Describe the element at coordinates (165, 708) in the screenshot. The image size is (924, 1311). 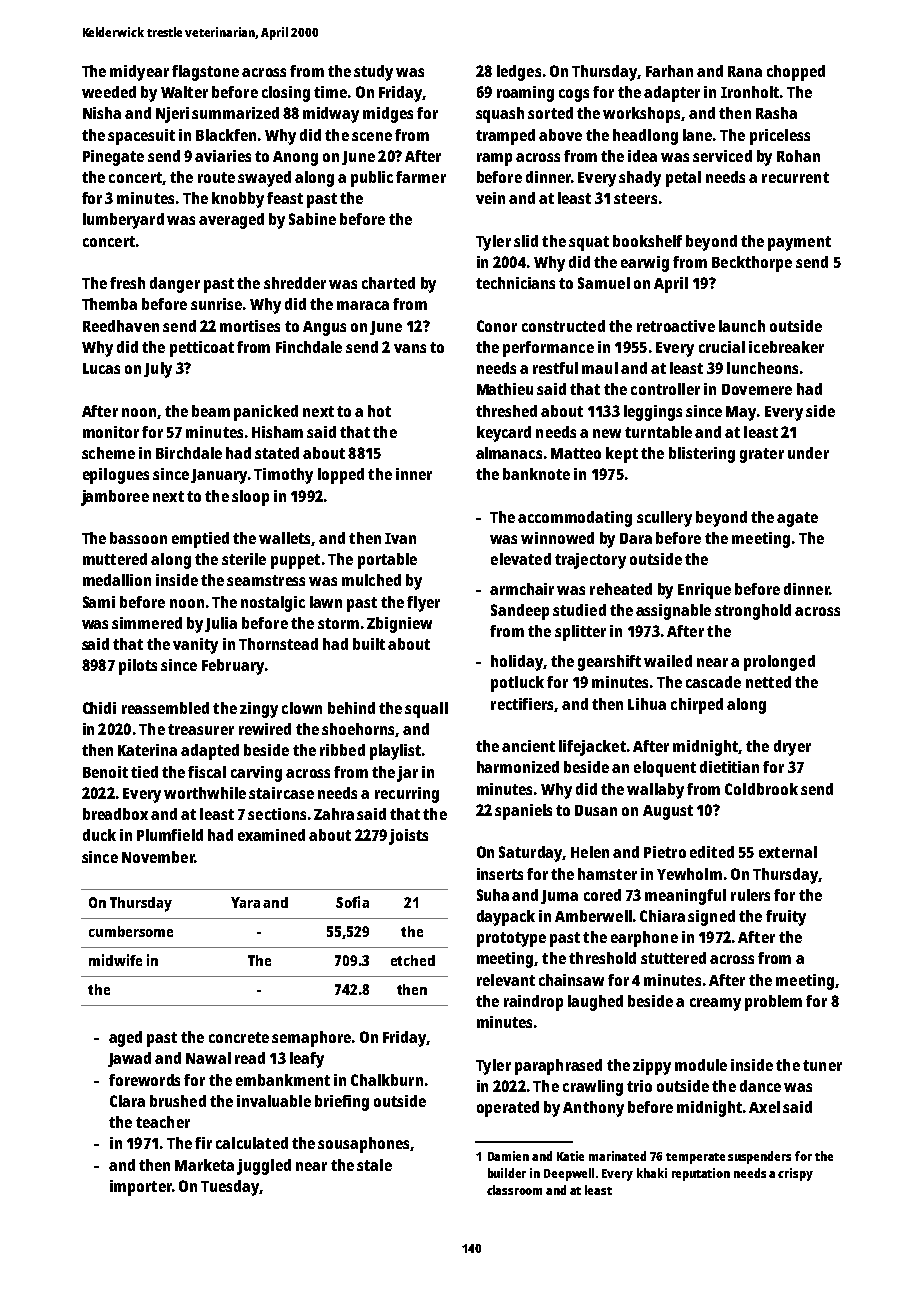
I see `reassembled` at that location.
